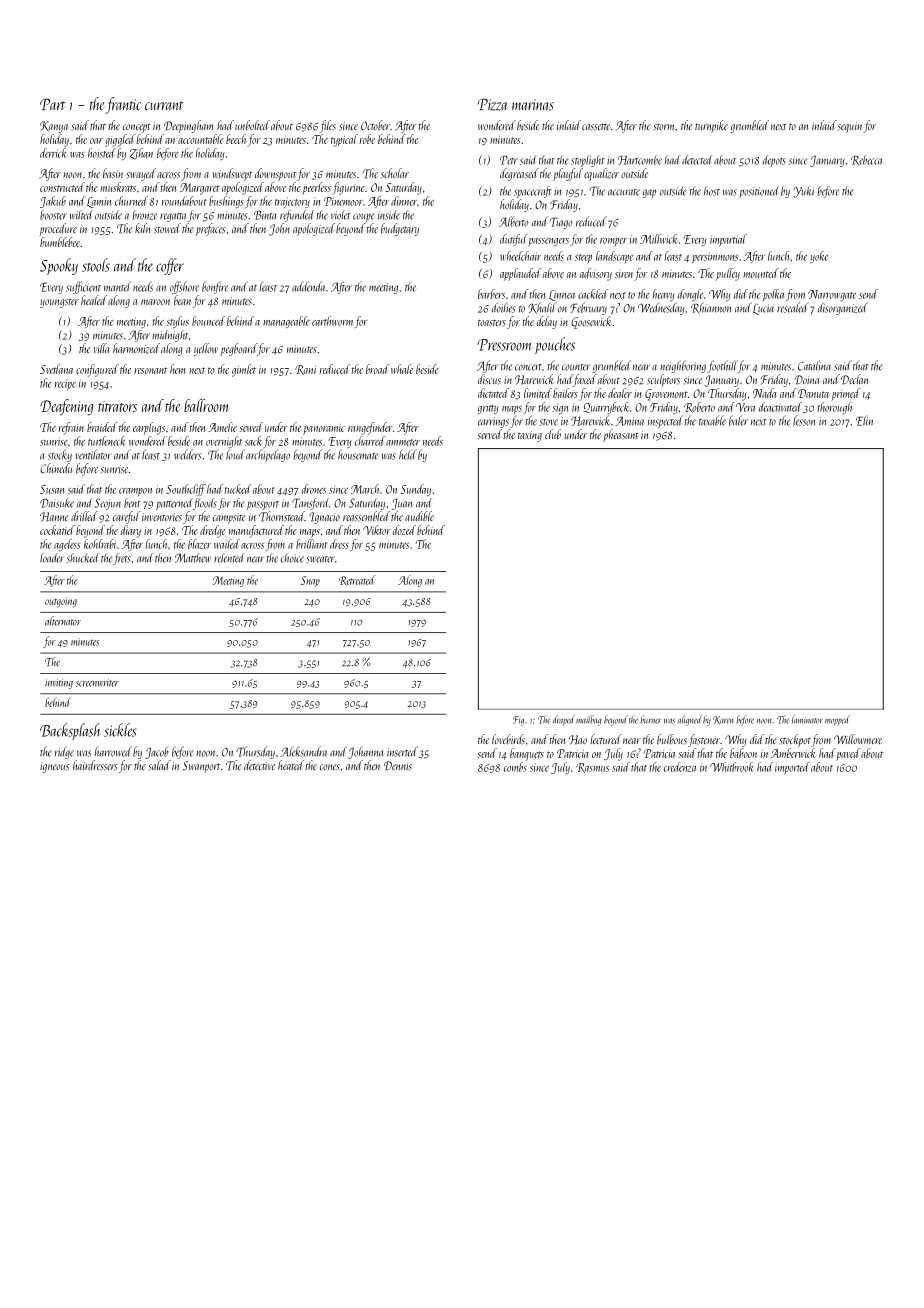 This screenshot has width=924, height=1308. What do you see at coordinates (837, 720) in the screenshot?
I see `mopped` at bounding box center [837, 720].
